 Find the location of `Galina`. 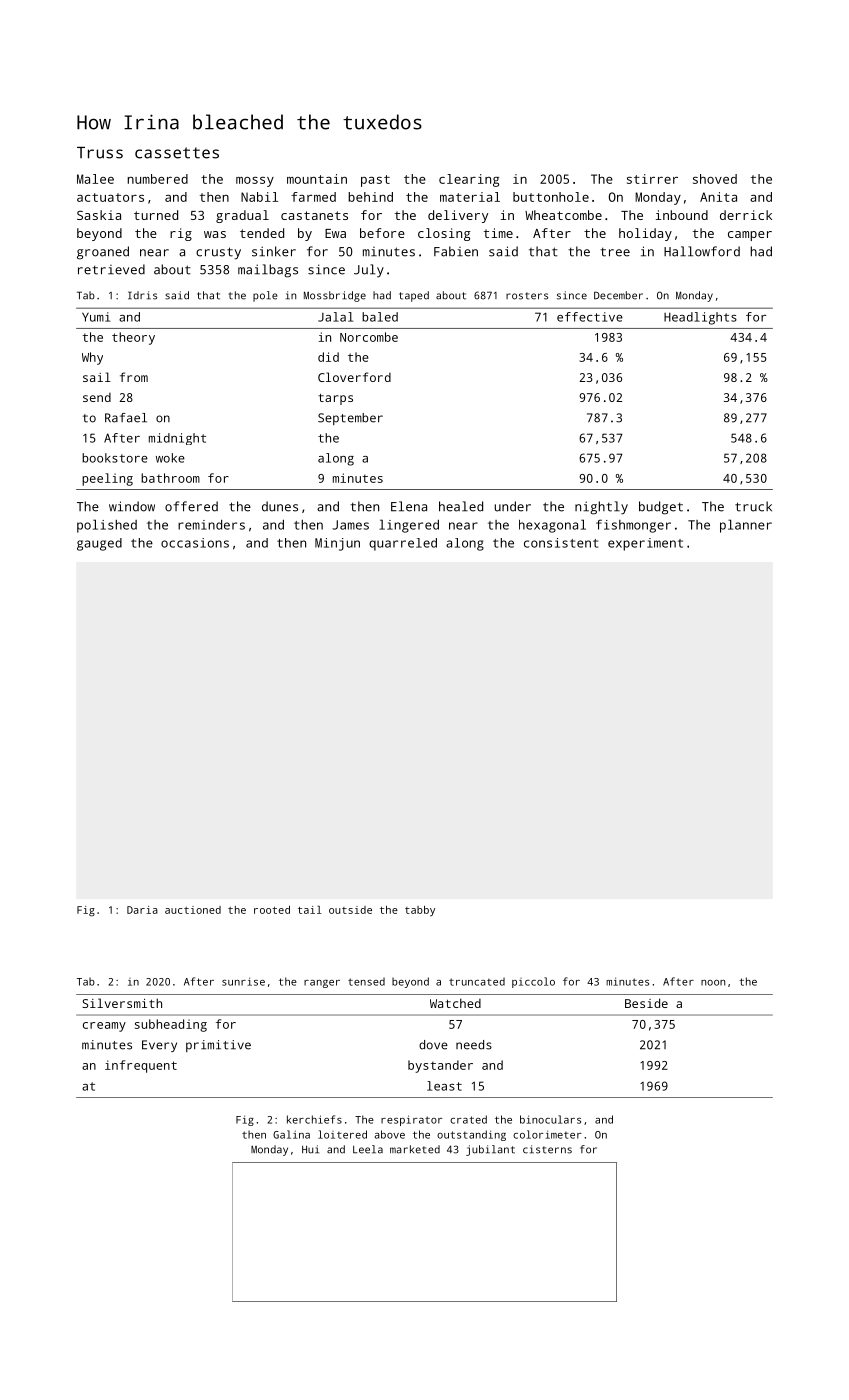

Galina is located at coordinates (291, 1134).
